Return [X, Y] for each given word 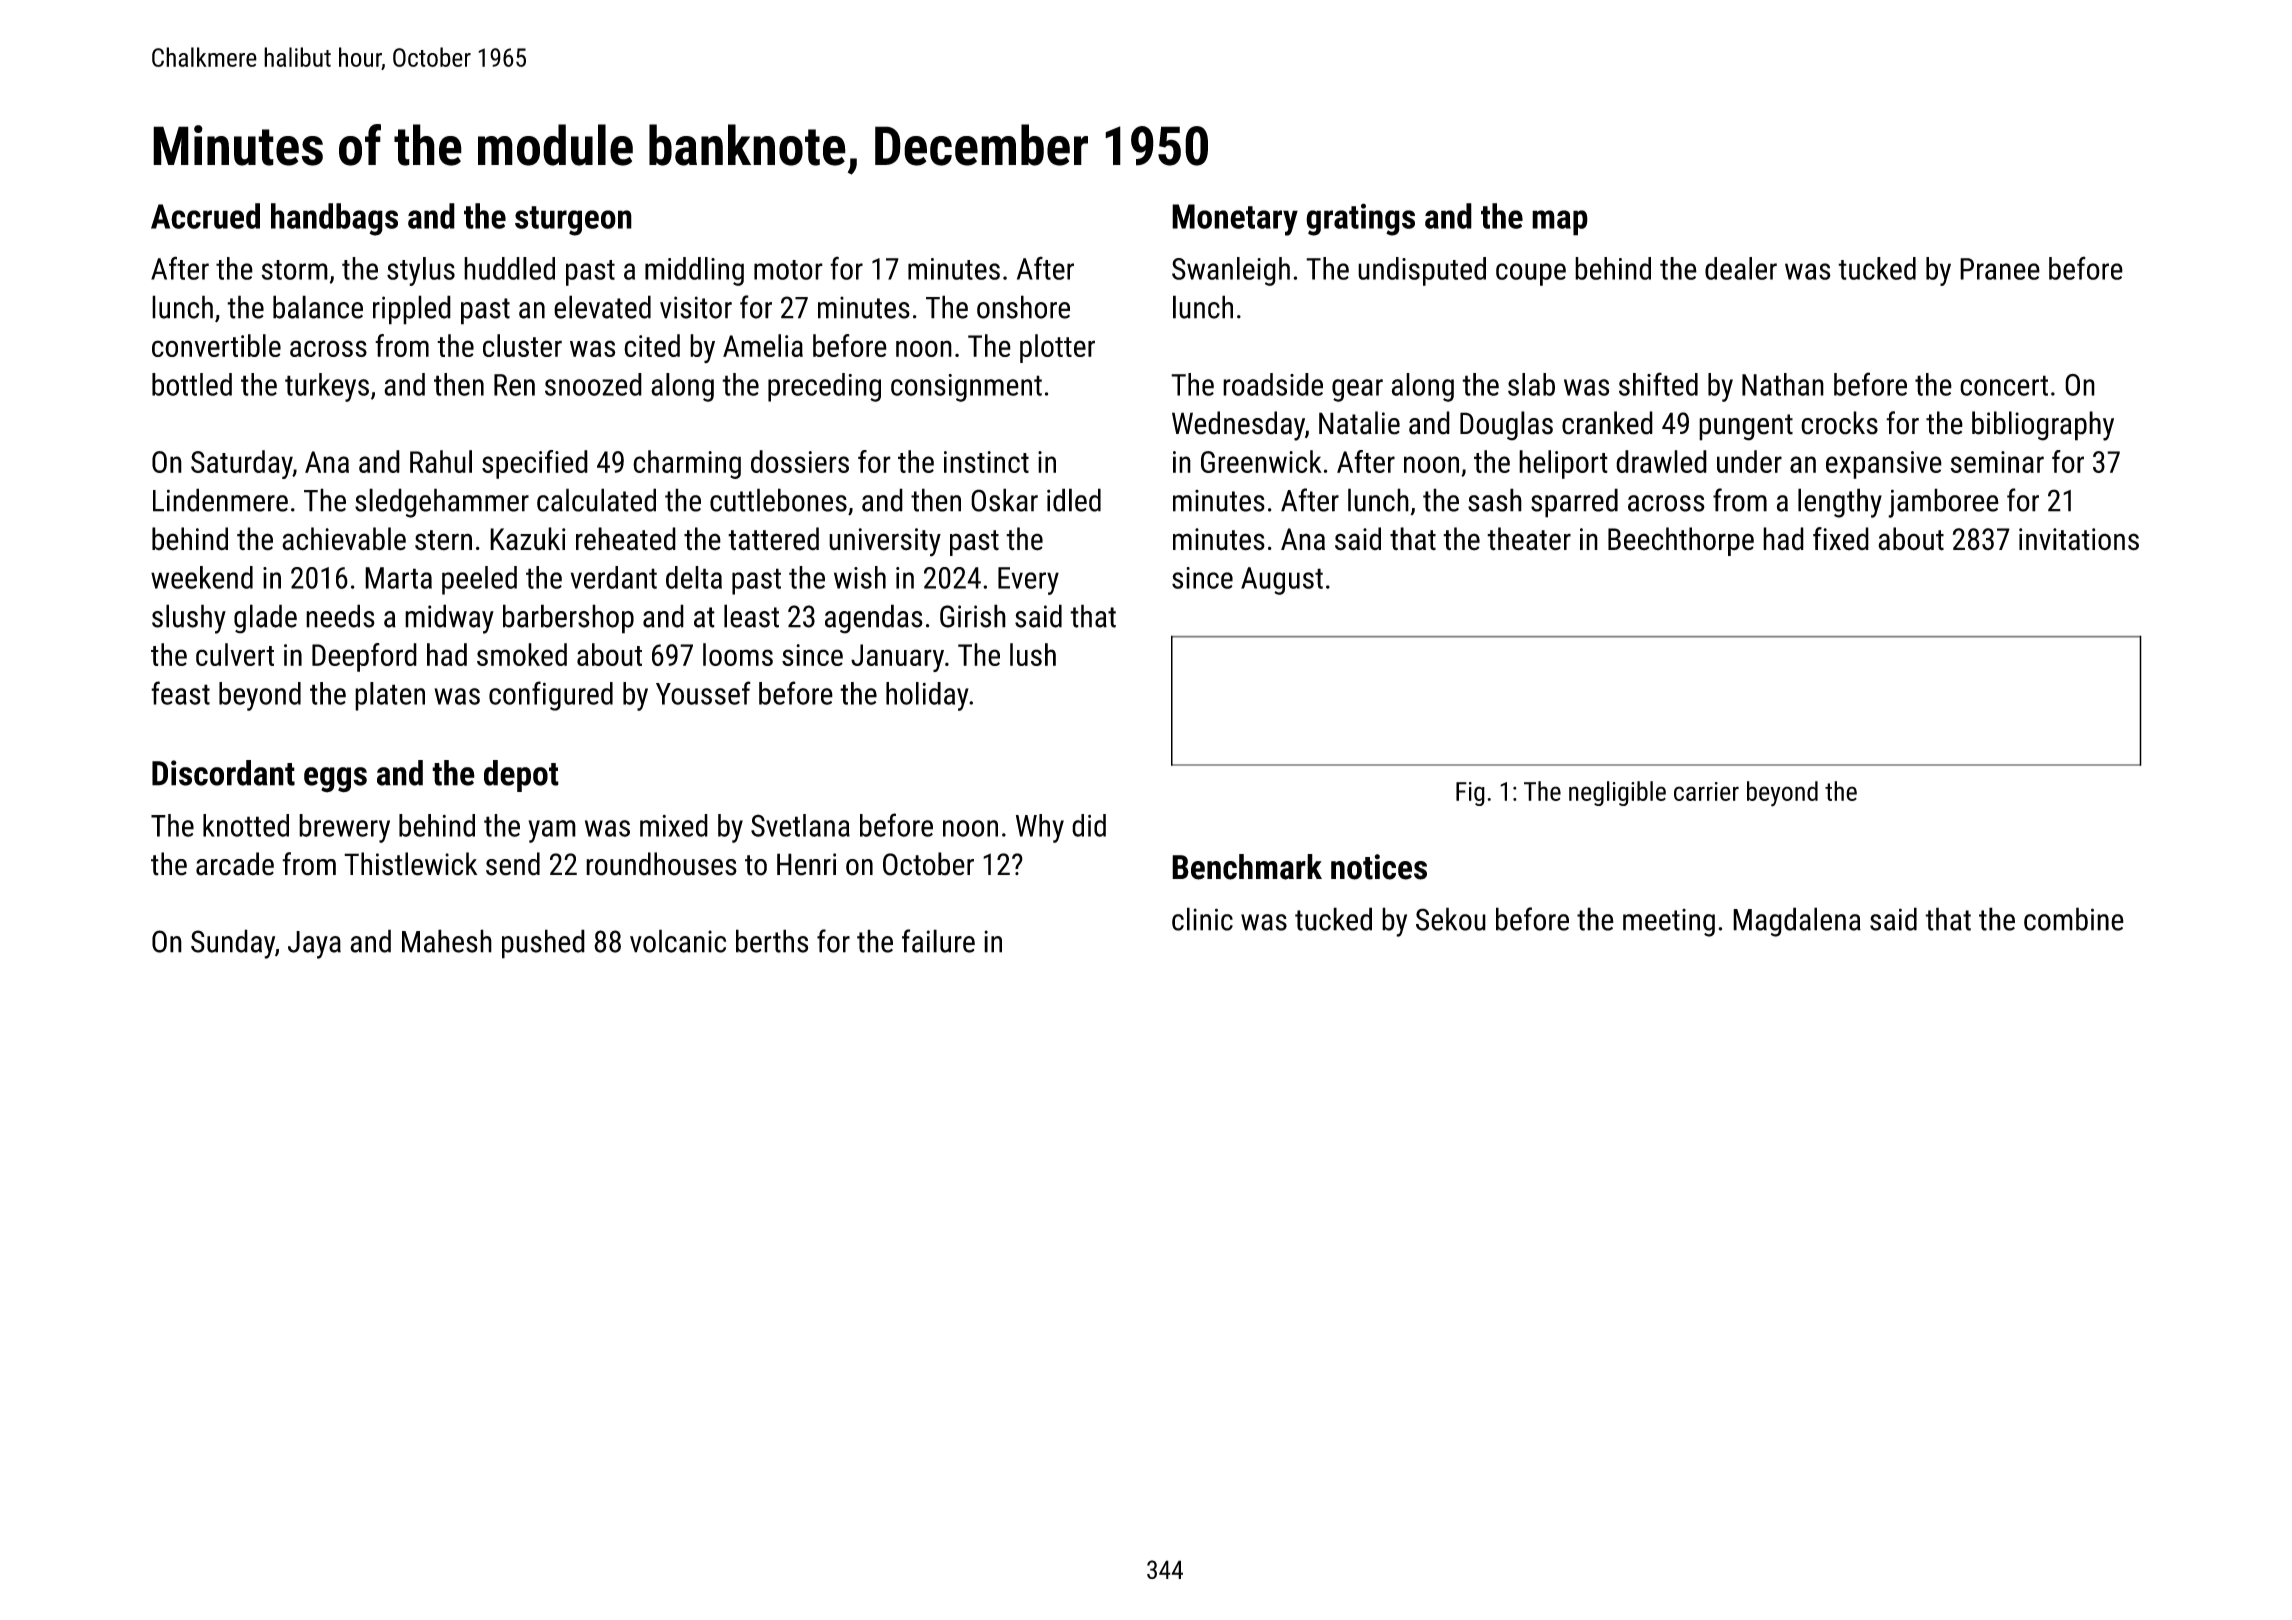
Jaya [314, 945]
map [1560, 223]
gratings [1360, 219]
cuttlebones [778, 500]
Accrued [205, 216]
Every [1028, 581]
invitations [2079, 539]
